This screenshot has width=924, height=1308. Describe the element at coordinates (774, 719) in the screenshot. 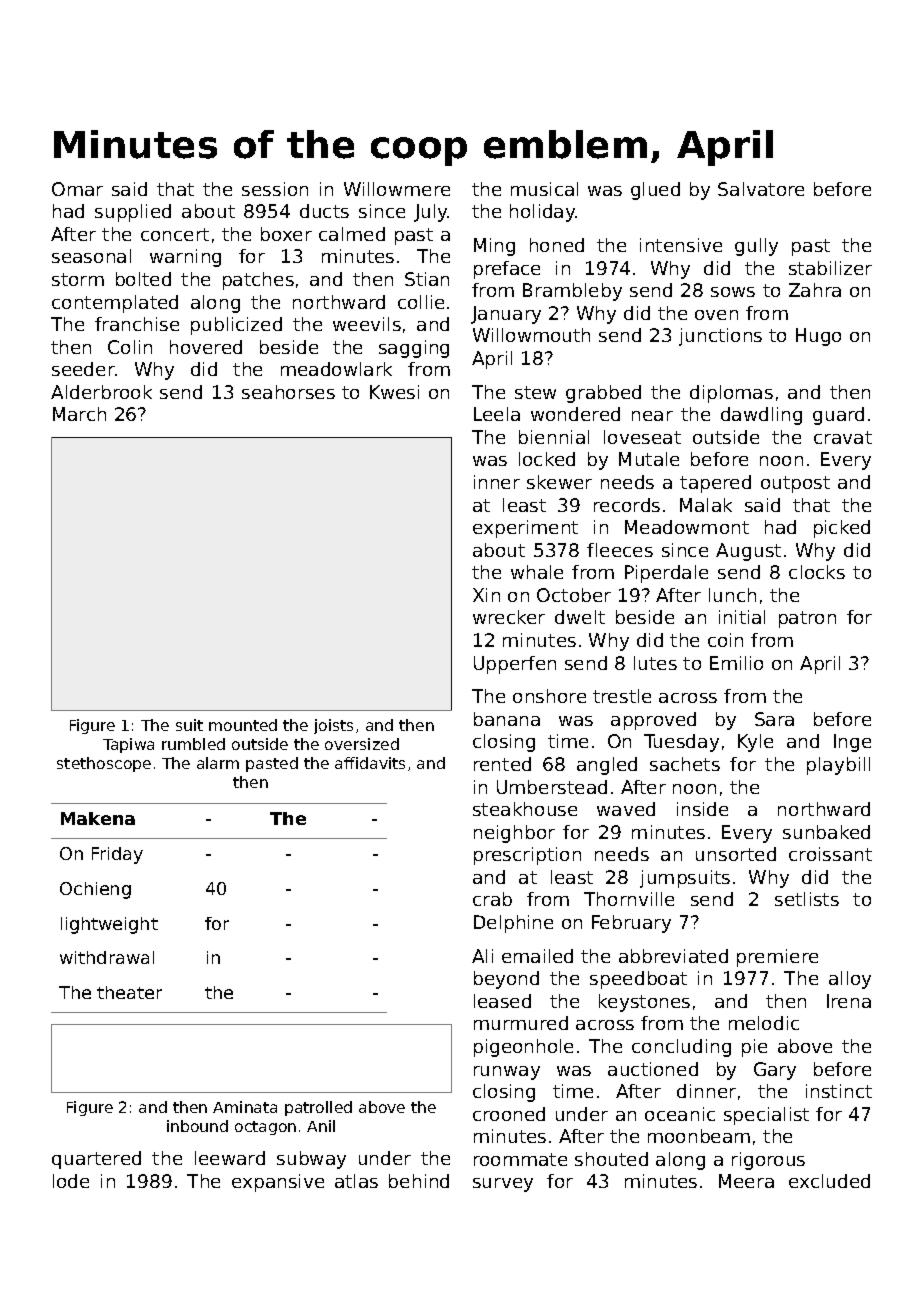

I see `Sara` at that location.
